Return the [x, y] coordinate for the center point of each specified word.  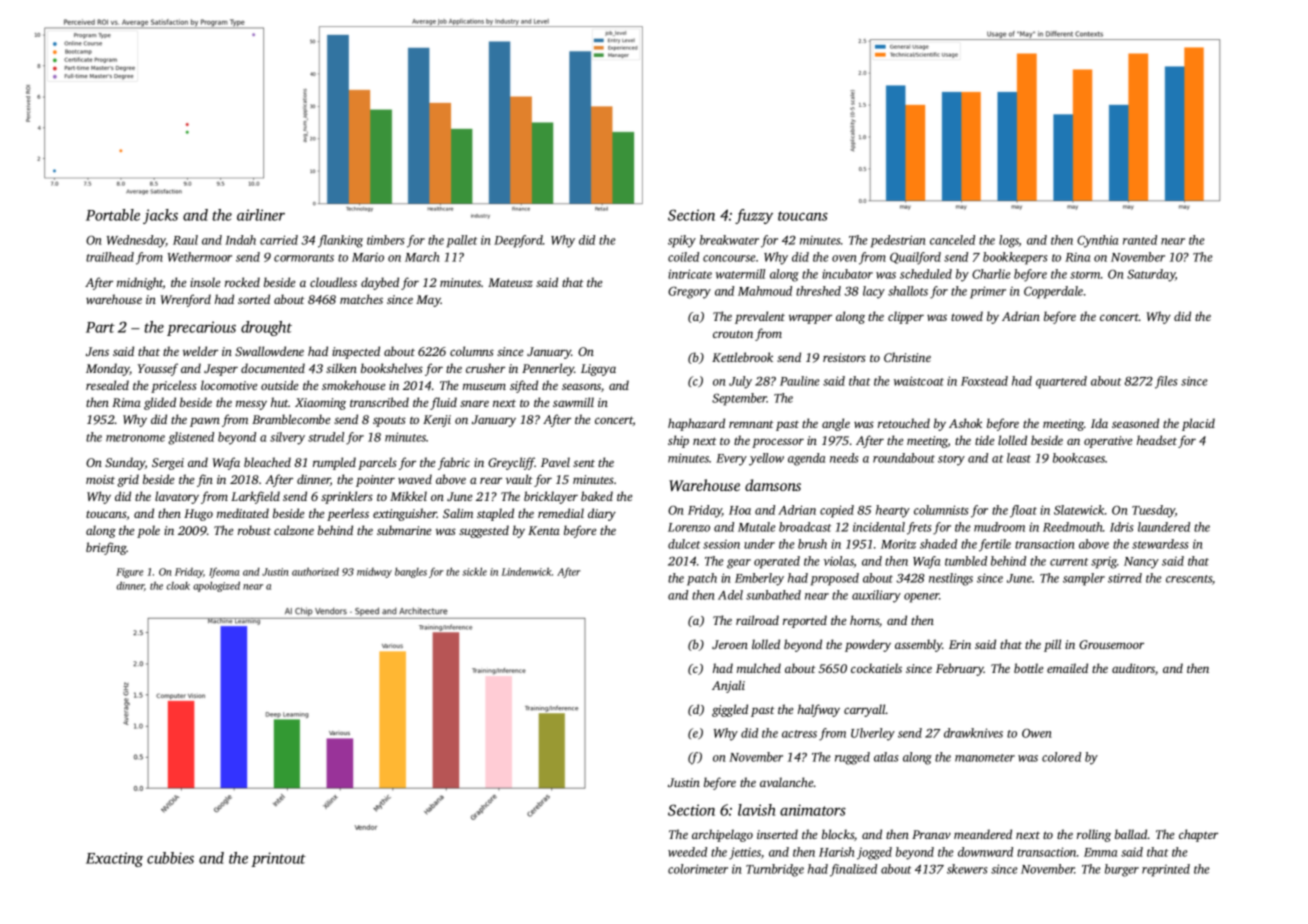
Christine [907, 357]
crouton [733, 334]
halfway [819, 710]
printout [278, 859]
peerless [348, 514]
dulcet [684, 544]
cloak [178, 586]
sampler [1084, 579]
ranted [1140, 240]
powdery [868, 645]
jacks [160, 216]
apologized [216, 586]
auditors [1133, 668]
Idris [1121, 527]
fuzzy [754, 216]
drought [266, 328]
